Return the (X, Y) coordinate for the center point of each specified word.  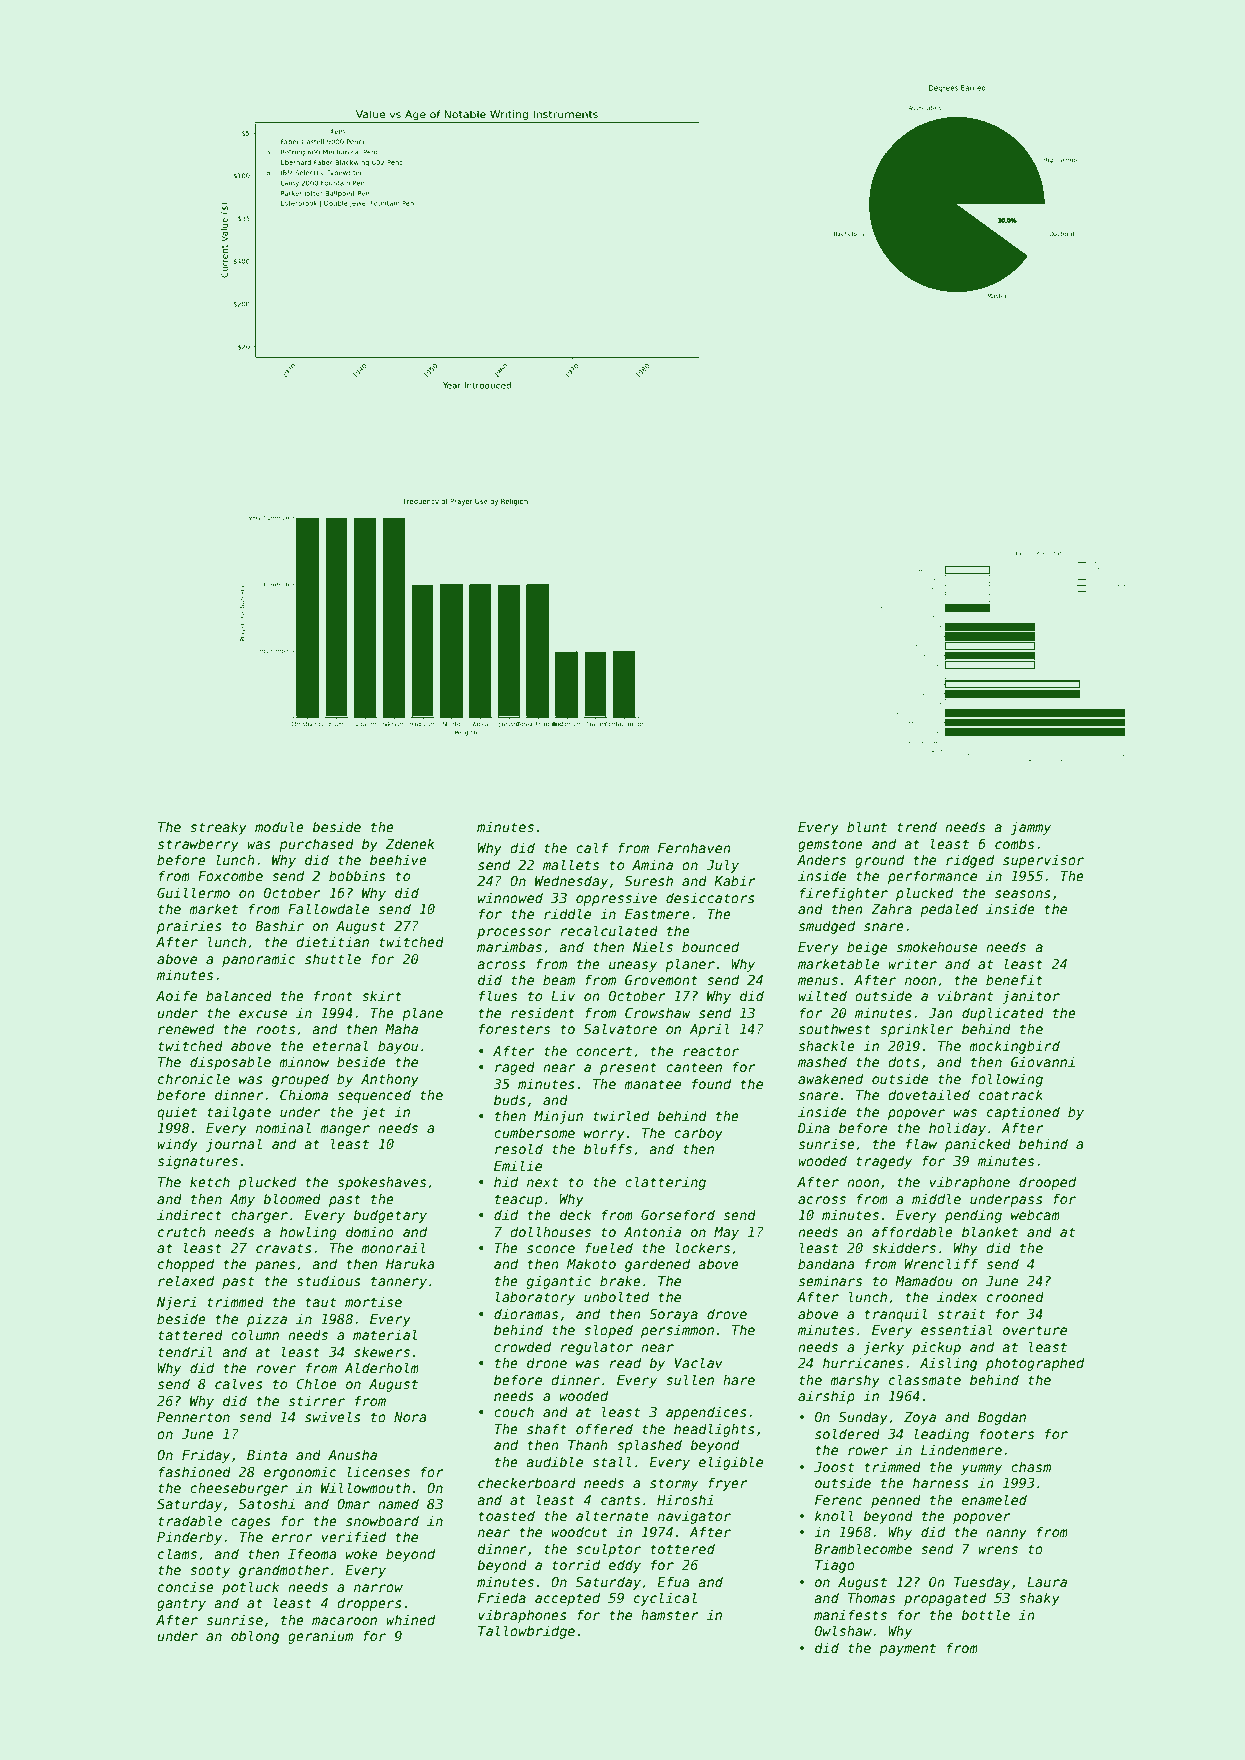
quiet (177, 1113)
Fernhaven (694, 847)
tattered (190, 1334)
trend (917, 826)
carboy (698, 1134)
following (1007, 1080)
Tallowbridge (526, 1632)
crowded (522, 1346)
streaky (218, 828)
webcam (1035, 1214)
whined (410, 1619)
